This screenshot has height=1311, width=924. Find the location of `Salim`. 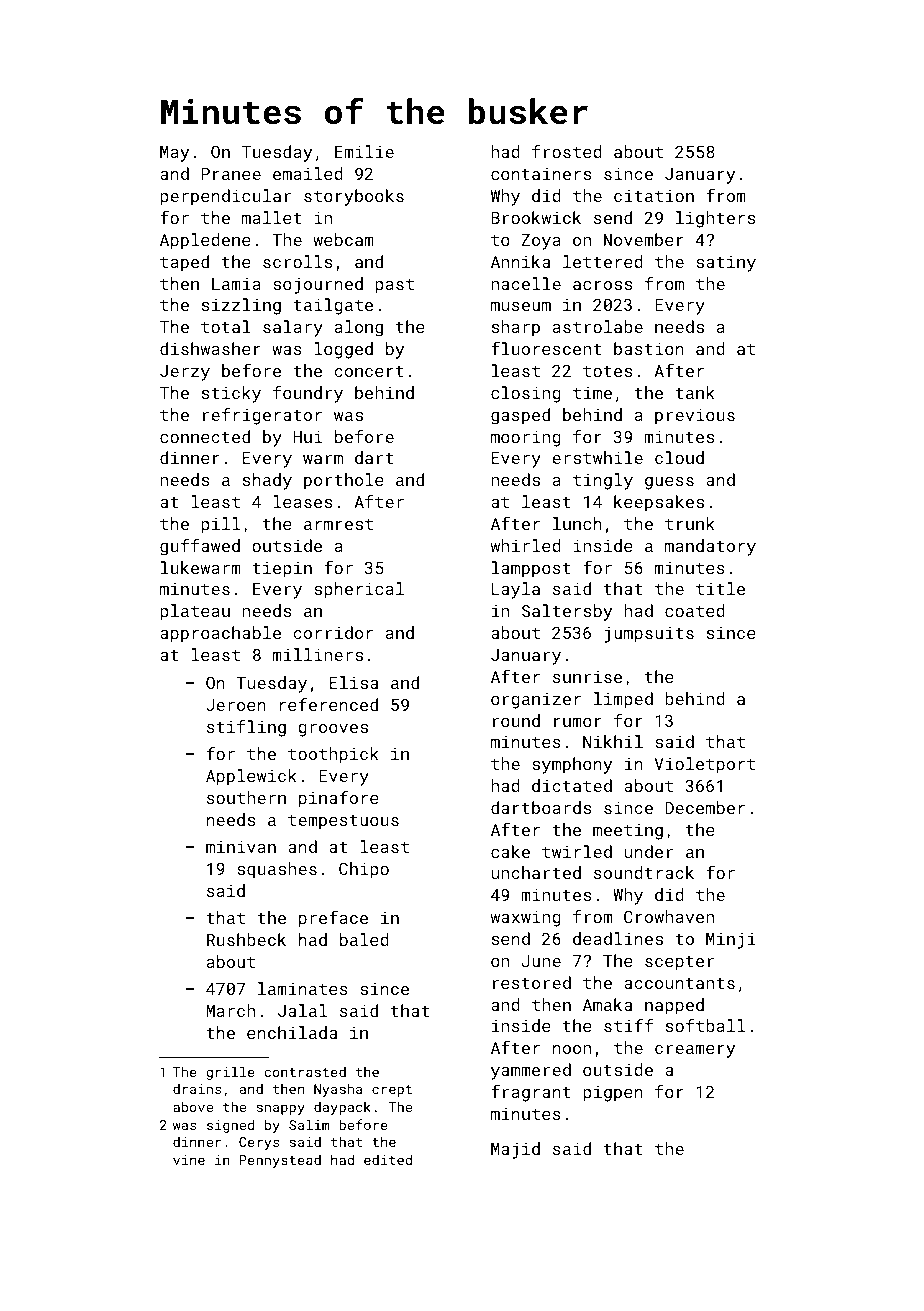

Salim is located at coordinates (309, 1124).
